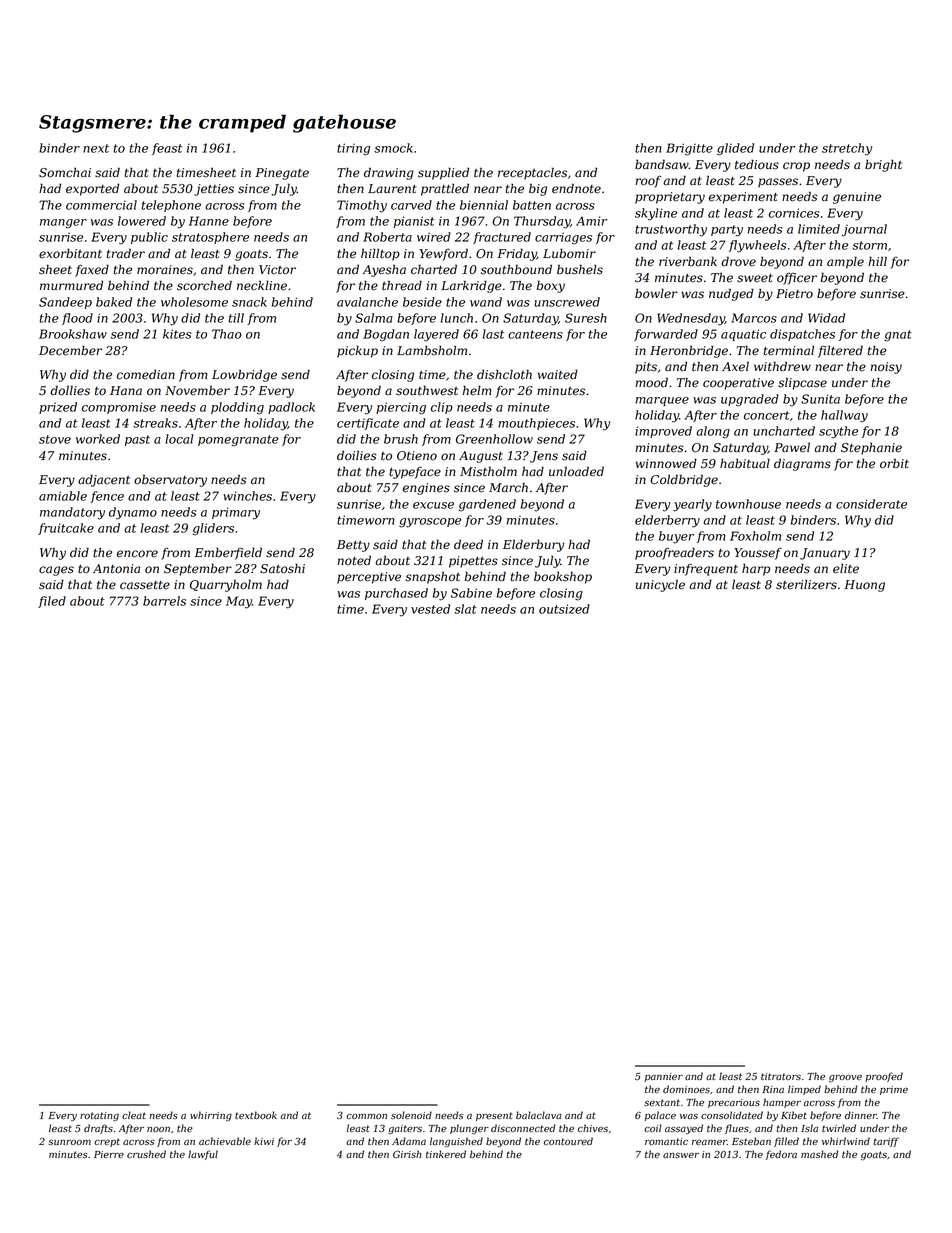  I want to click on common, so click(366, 1116).
